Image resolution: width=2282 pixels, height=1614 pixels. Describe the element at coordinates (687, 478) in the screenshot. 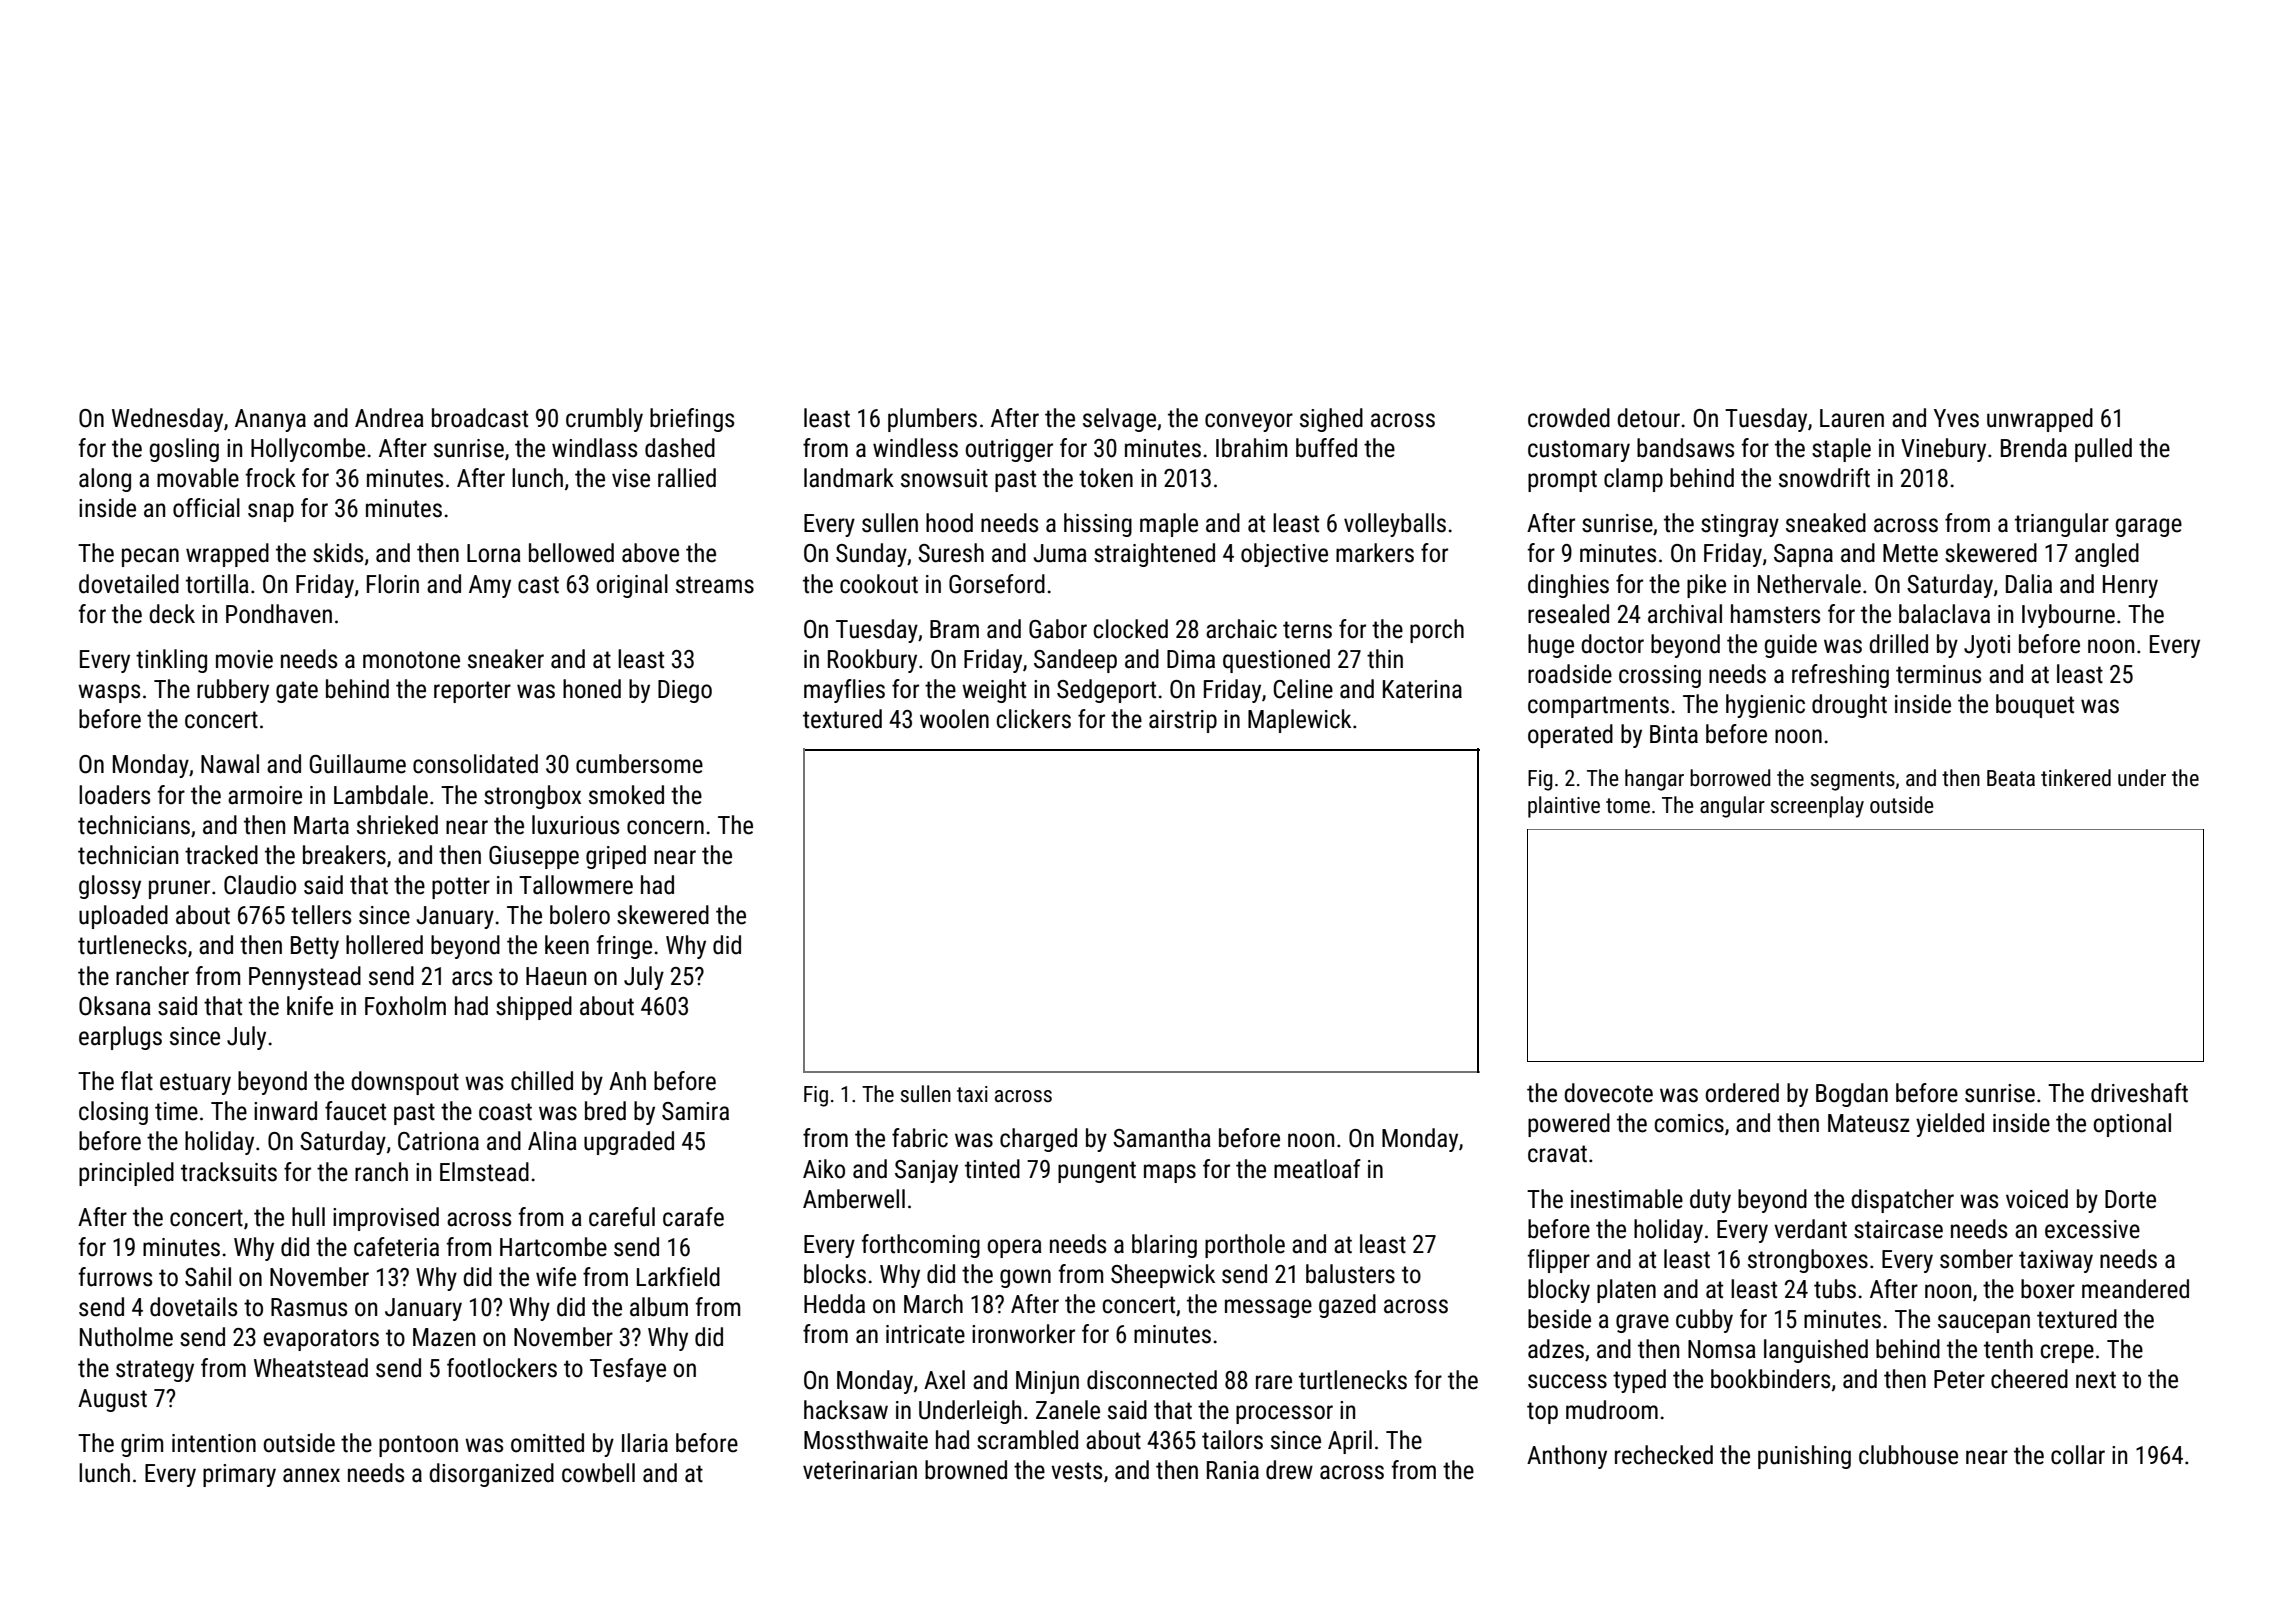

I see `rallied` at that location.
